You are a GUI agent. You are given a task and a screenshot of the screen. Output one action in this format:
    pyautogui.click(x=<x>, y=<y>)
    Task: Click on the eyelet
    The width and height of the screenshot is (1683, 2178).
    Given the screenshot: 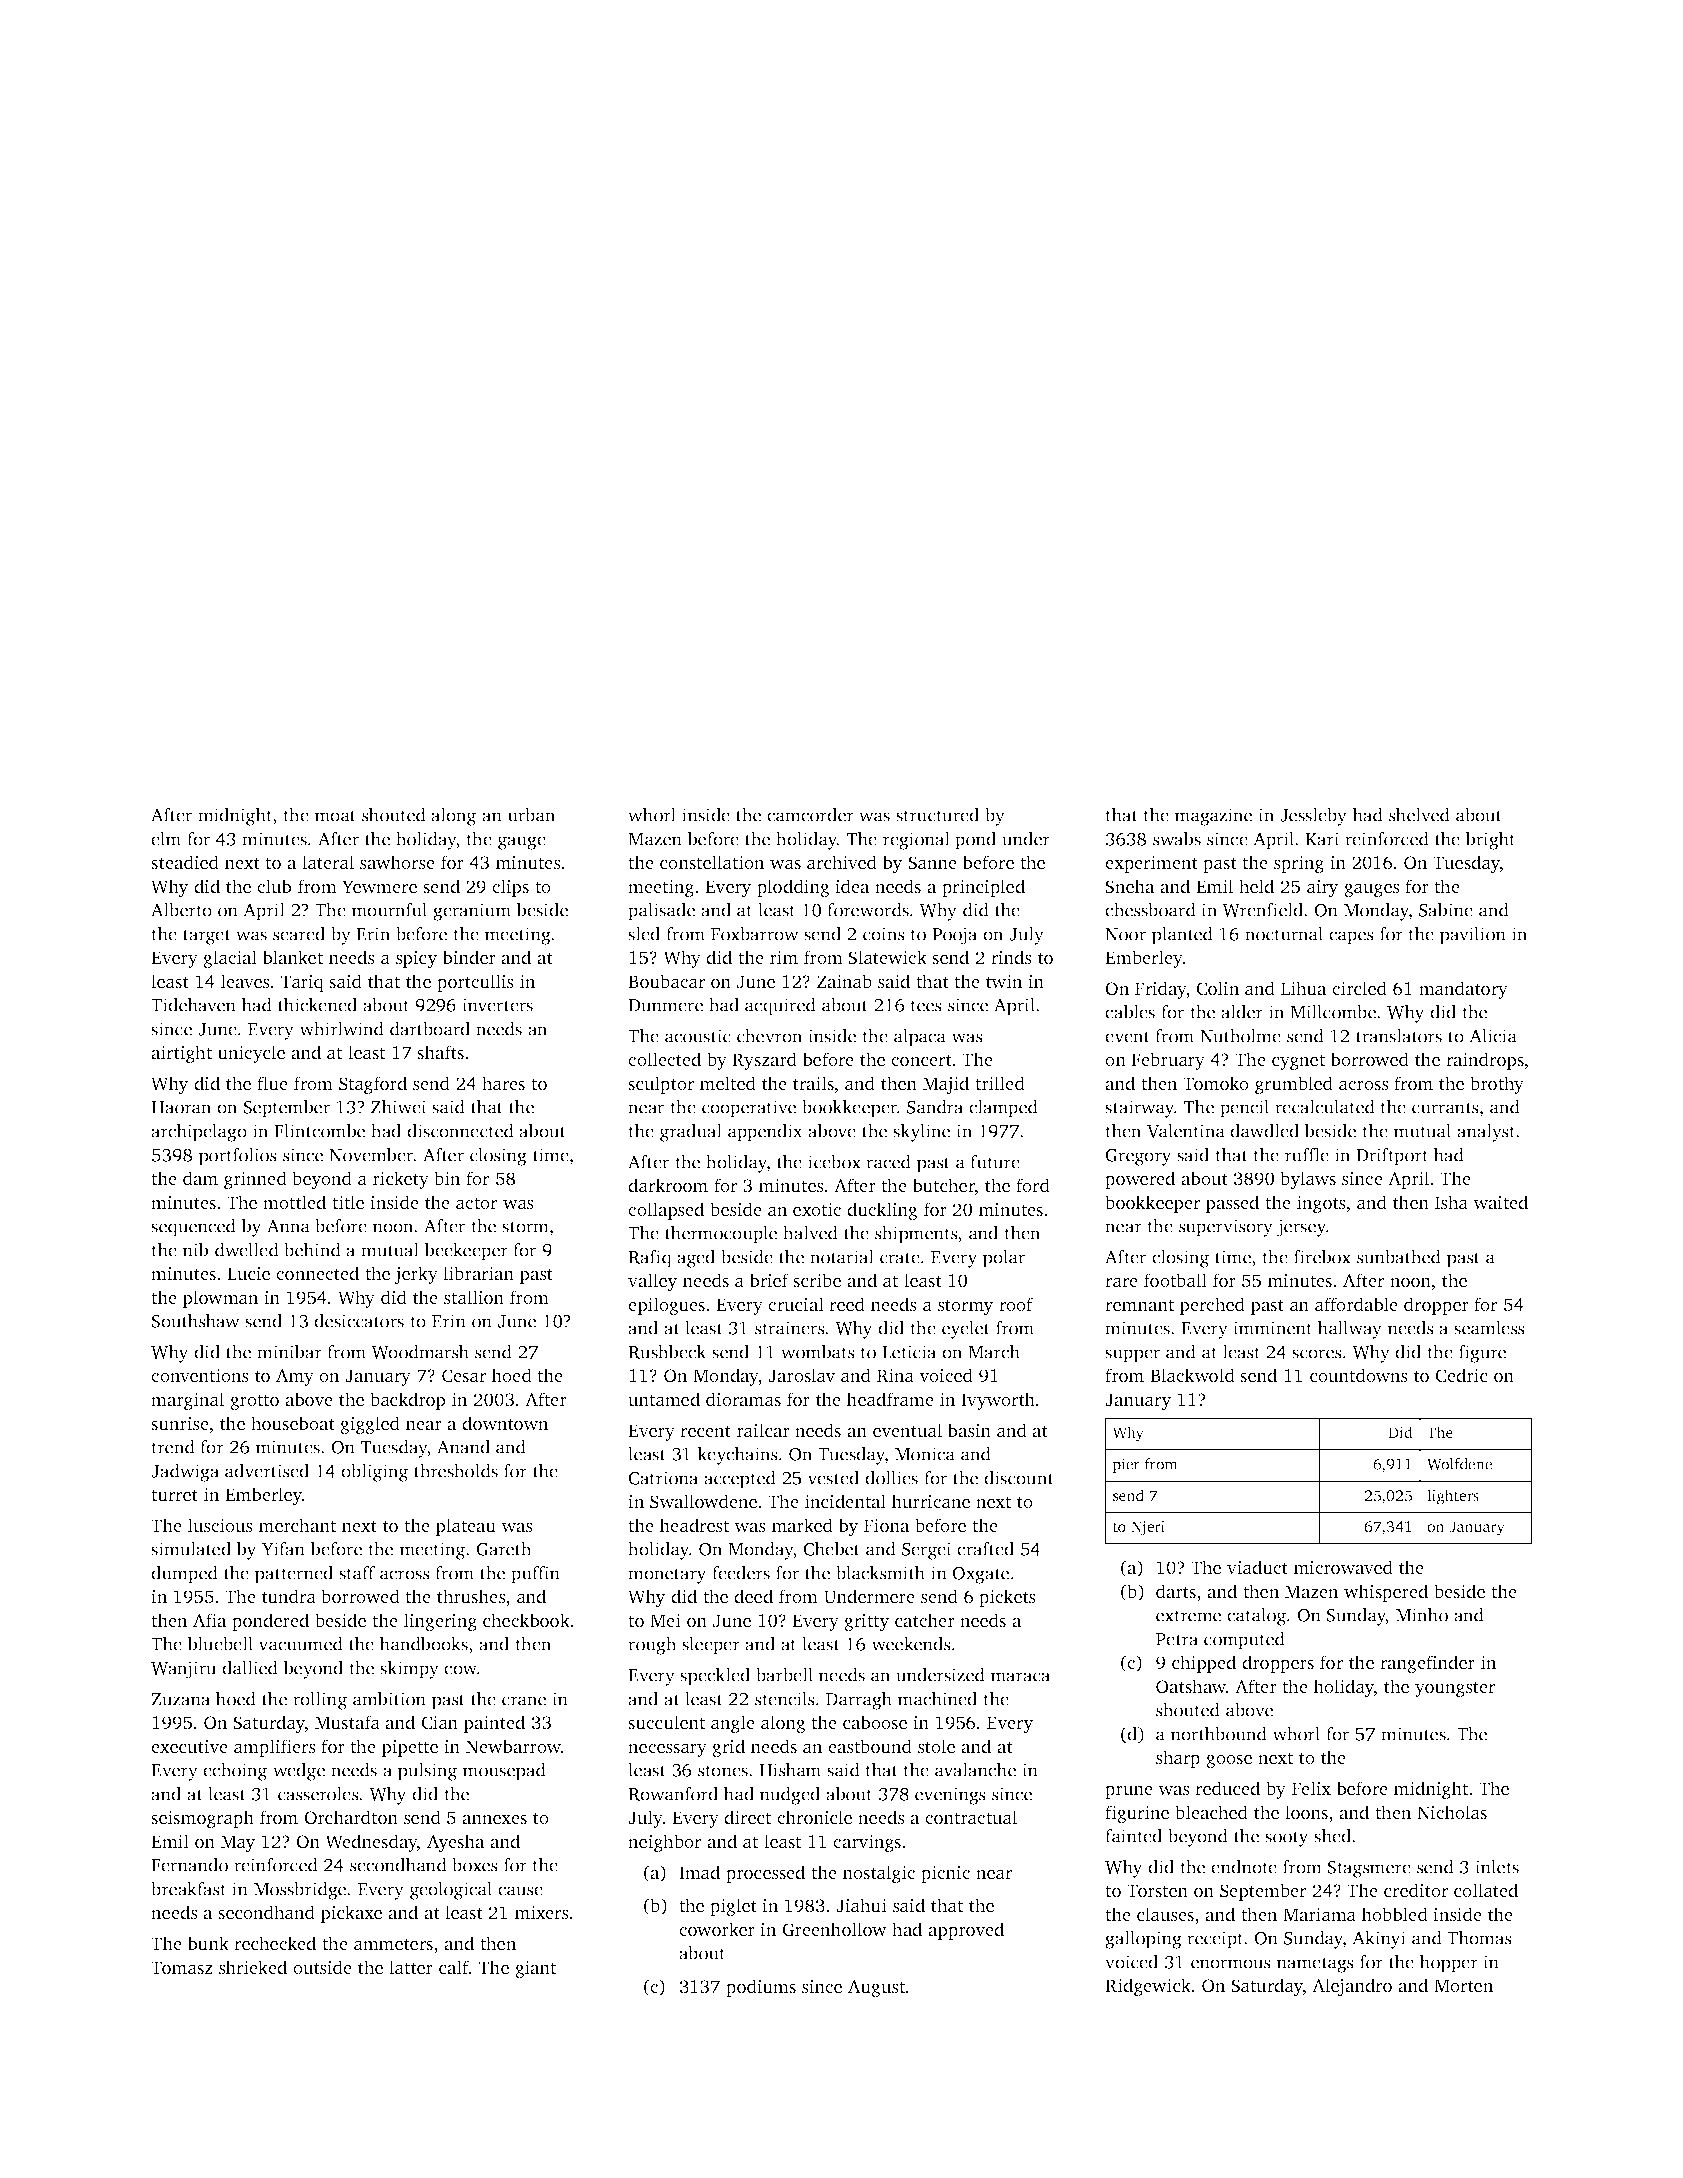 What is the action you would take?
    pyautogui.click(x=966, y=1330)
